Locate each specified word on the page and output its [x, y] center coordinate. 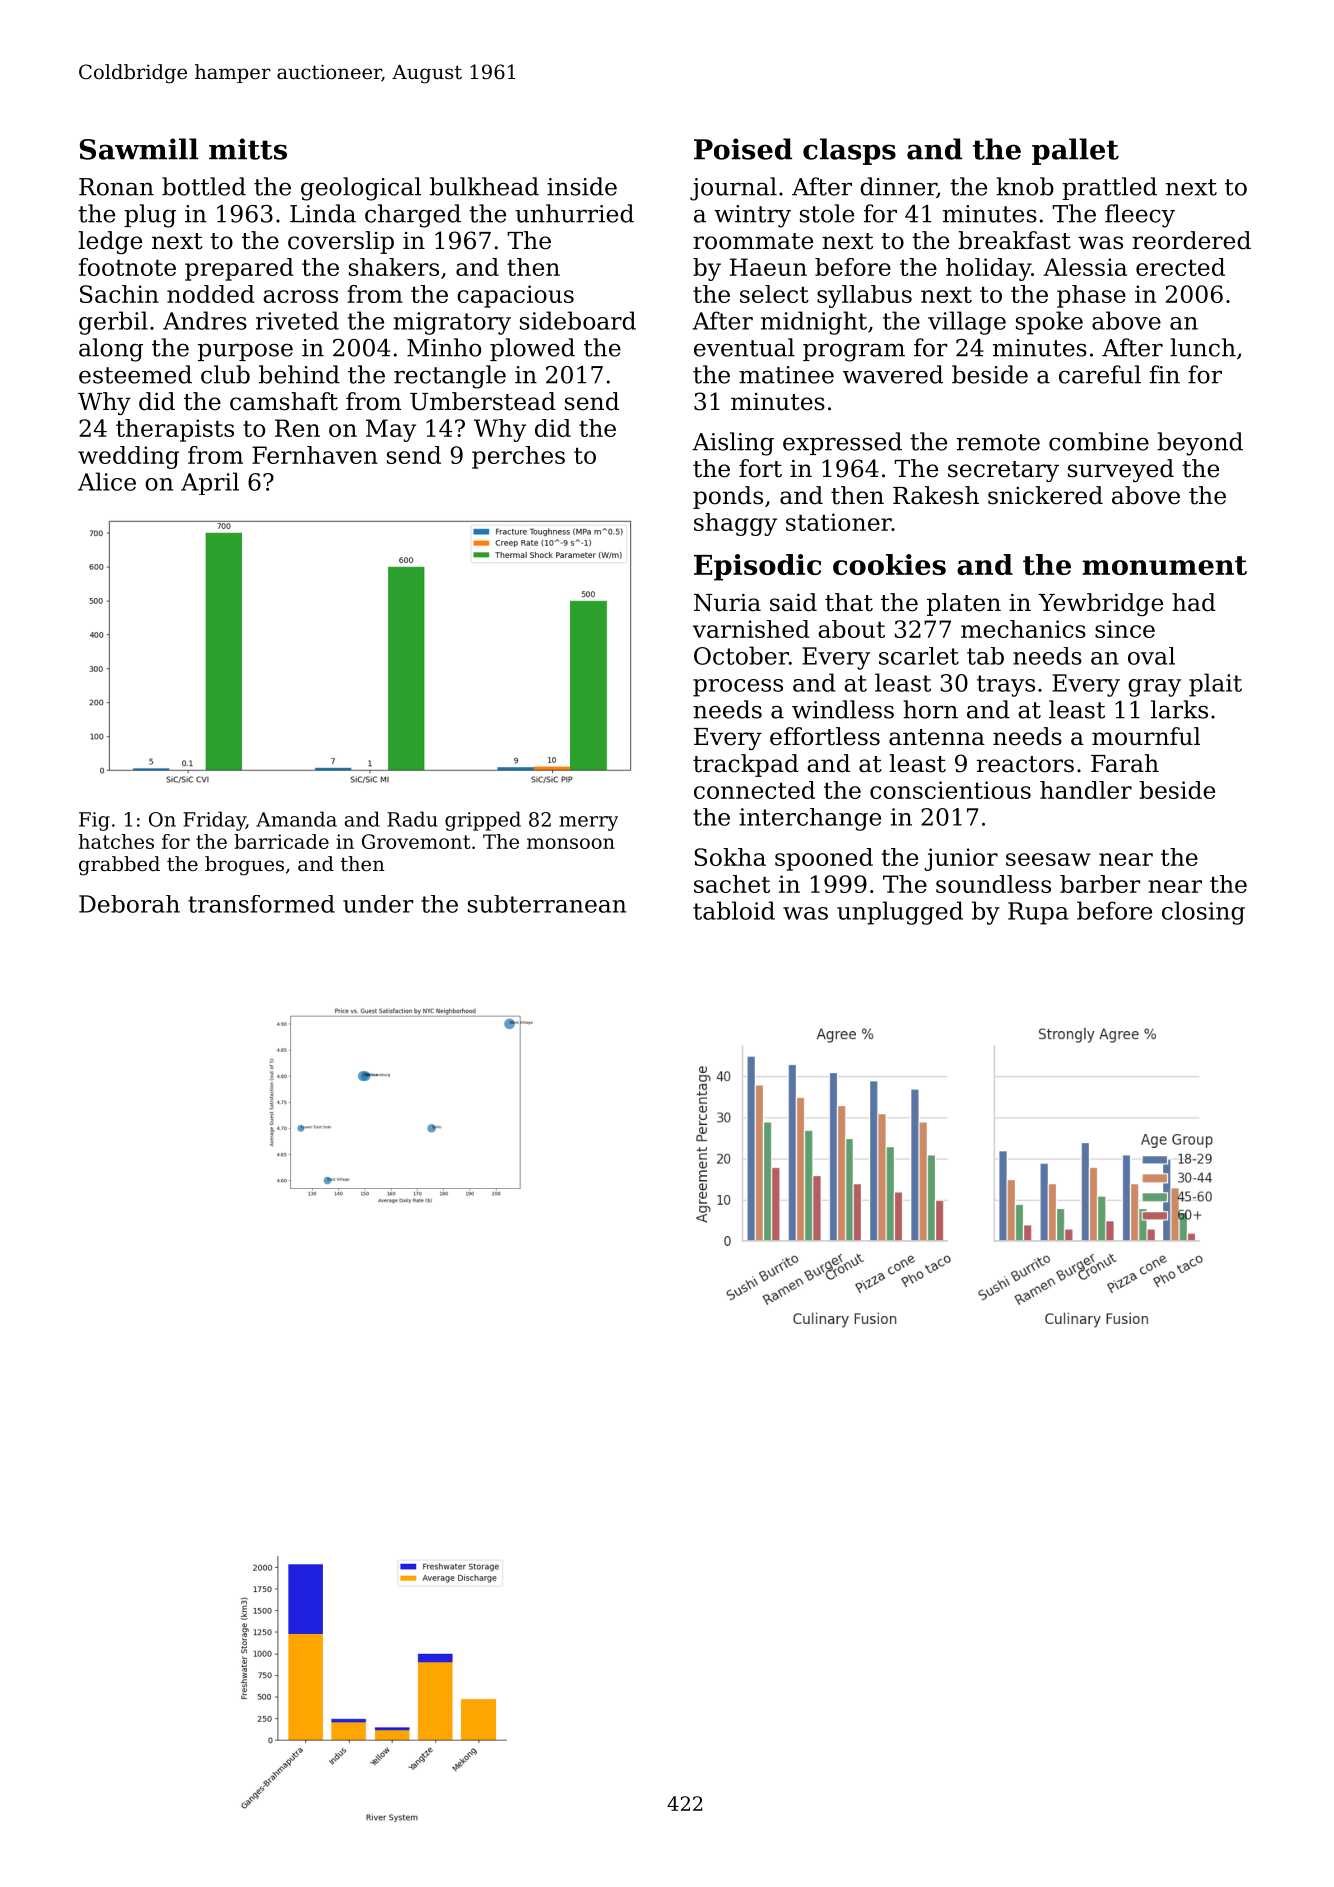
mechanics [1023, 629]
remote [998, 442]
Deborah [129, 904]
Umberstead [483, 401]
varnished [751, 629]
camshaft [284, 401]
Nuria [727, 602]
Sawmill [139, 149]
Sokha [730, 857]
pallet [1075, 151]
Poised [743, 149]
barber [1100, 884]
